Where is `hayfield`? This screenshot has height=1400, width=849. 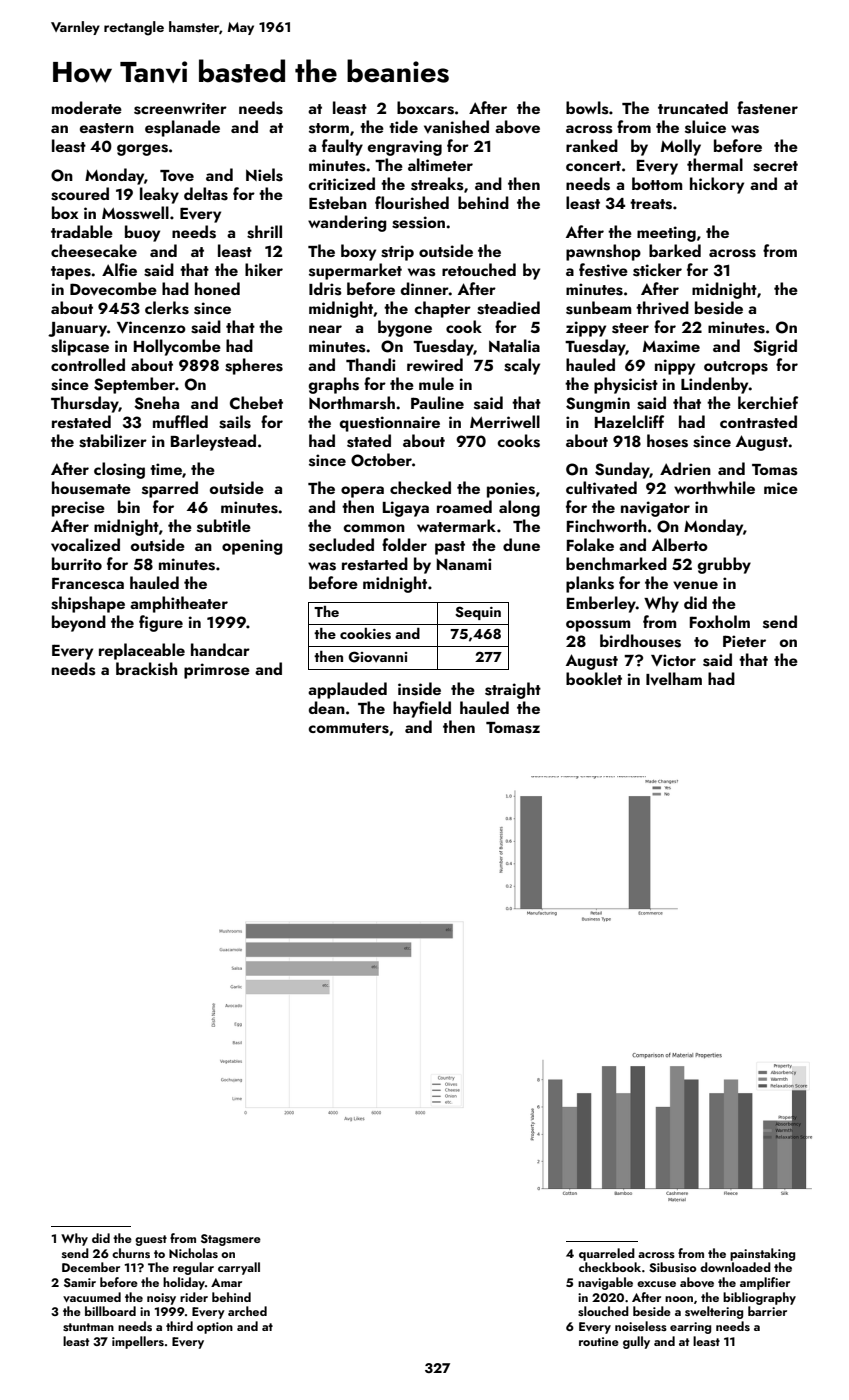 hayfield is located at coordinates (422, 709).
